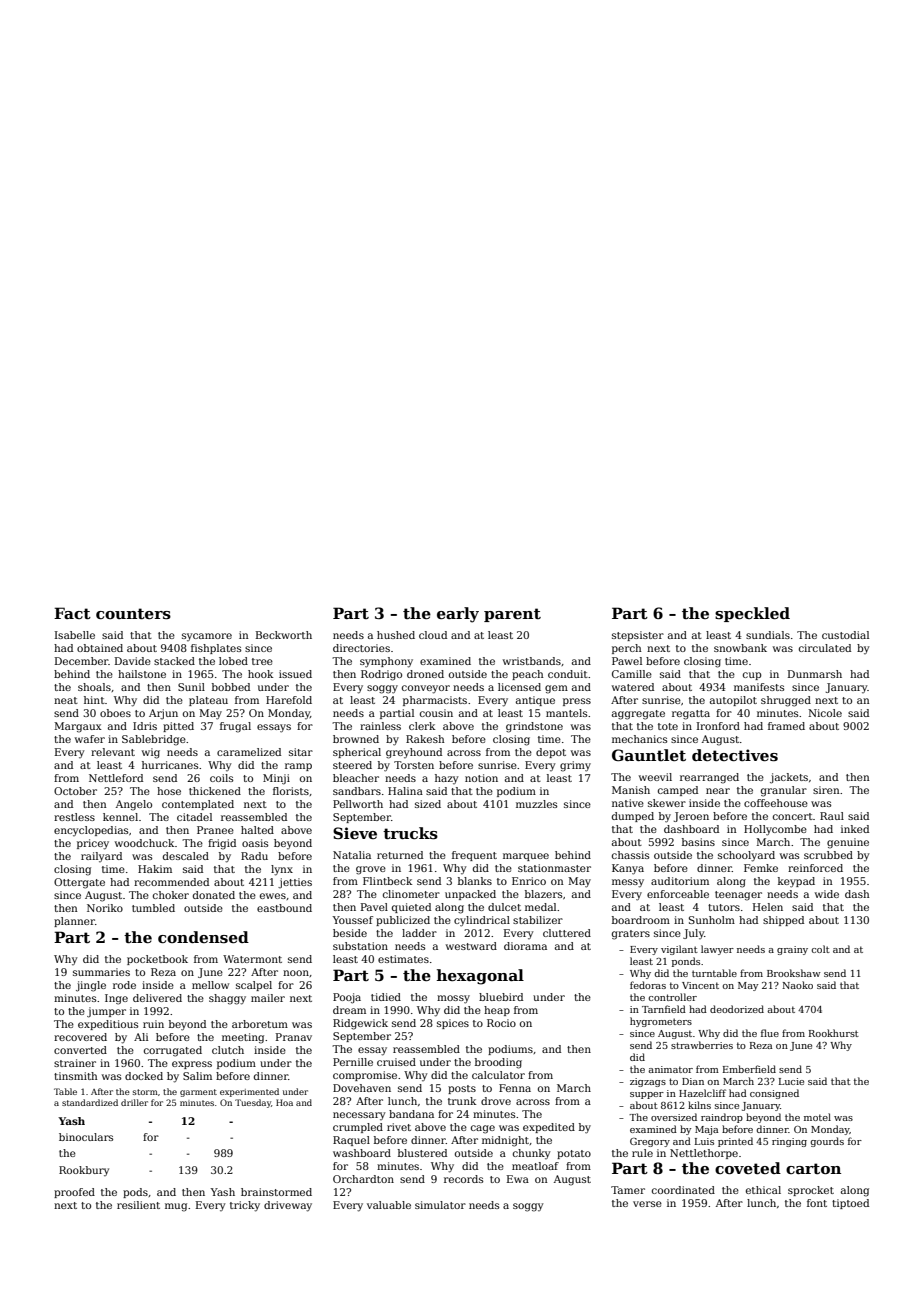 This image has height=1308, width=924. I want to click on hose, so click(169, 791).
